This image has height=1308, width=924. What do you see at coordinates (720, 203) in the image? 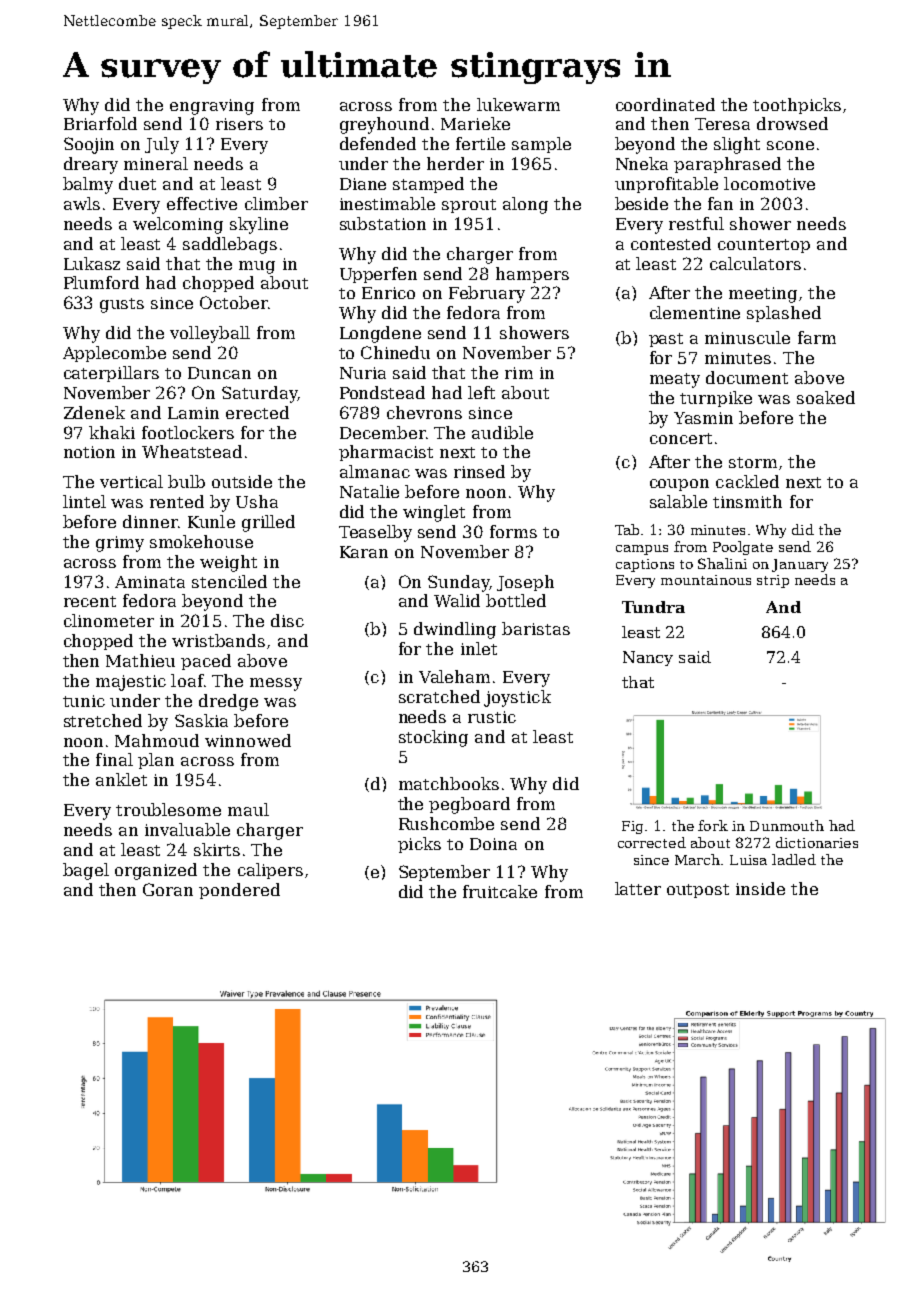
I see `fan` at bounding box center [720, 203].
